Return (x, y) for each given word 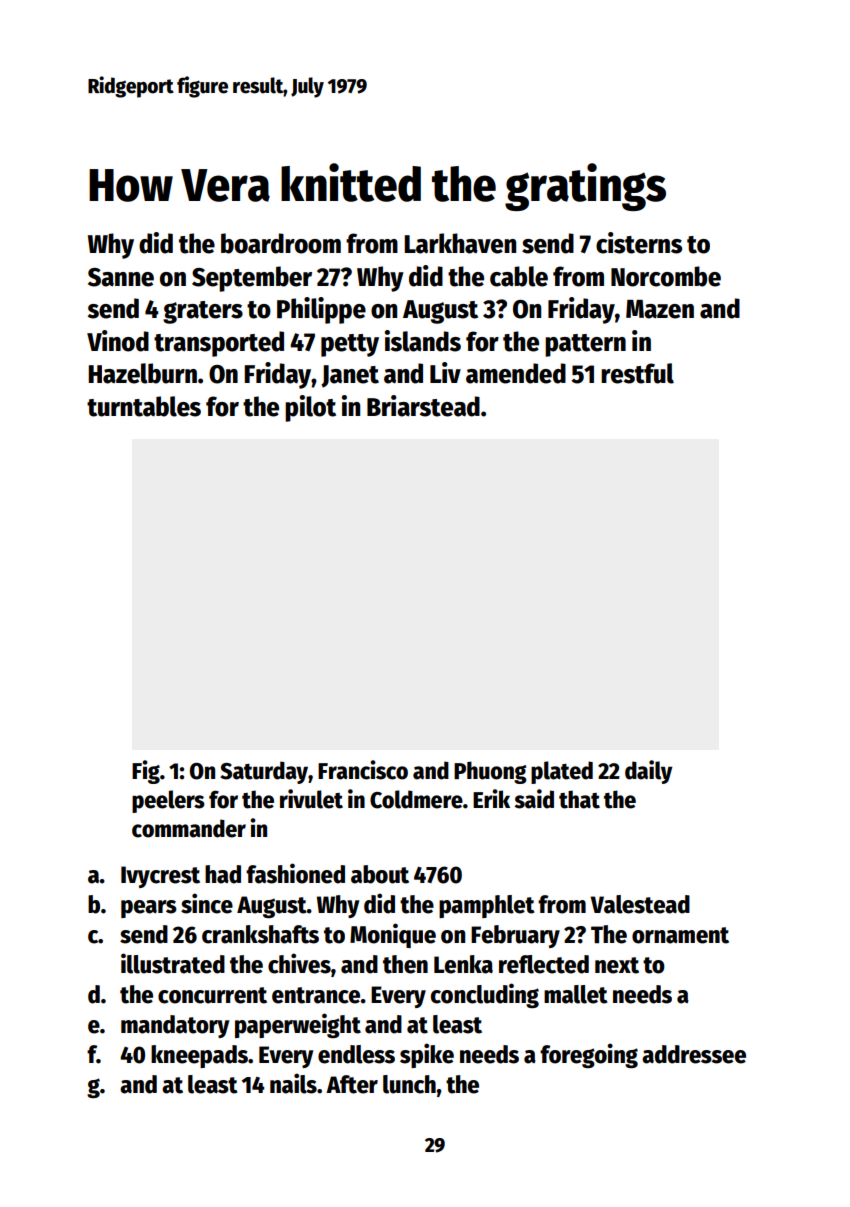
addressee (694, 1054)
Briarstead (423, 406)
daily (648, 772)
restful (637, 373)
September (252, 279)
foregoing (589, 1055)
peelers (168, 801)
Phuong (490, 772)
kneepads (199, 1056)
